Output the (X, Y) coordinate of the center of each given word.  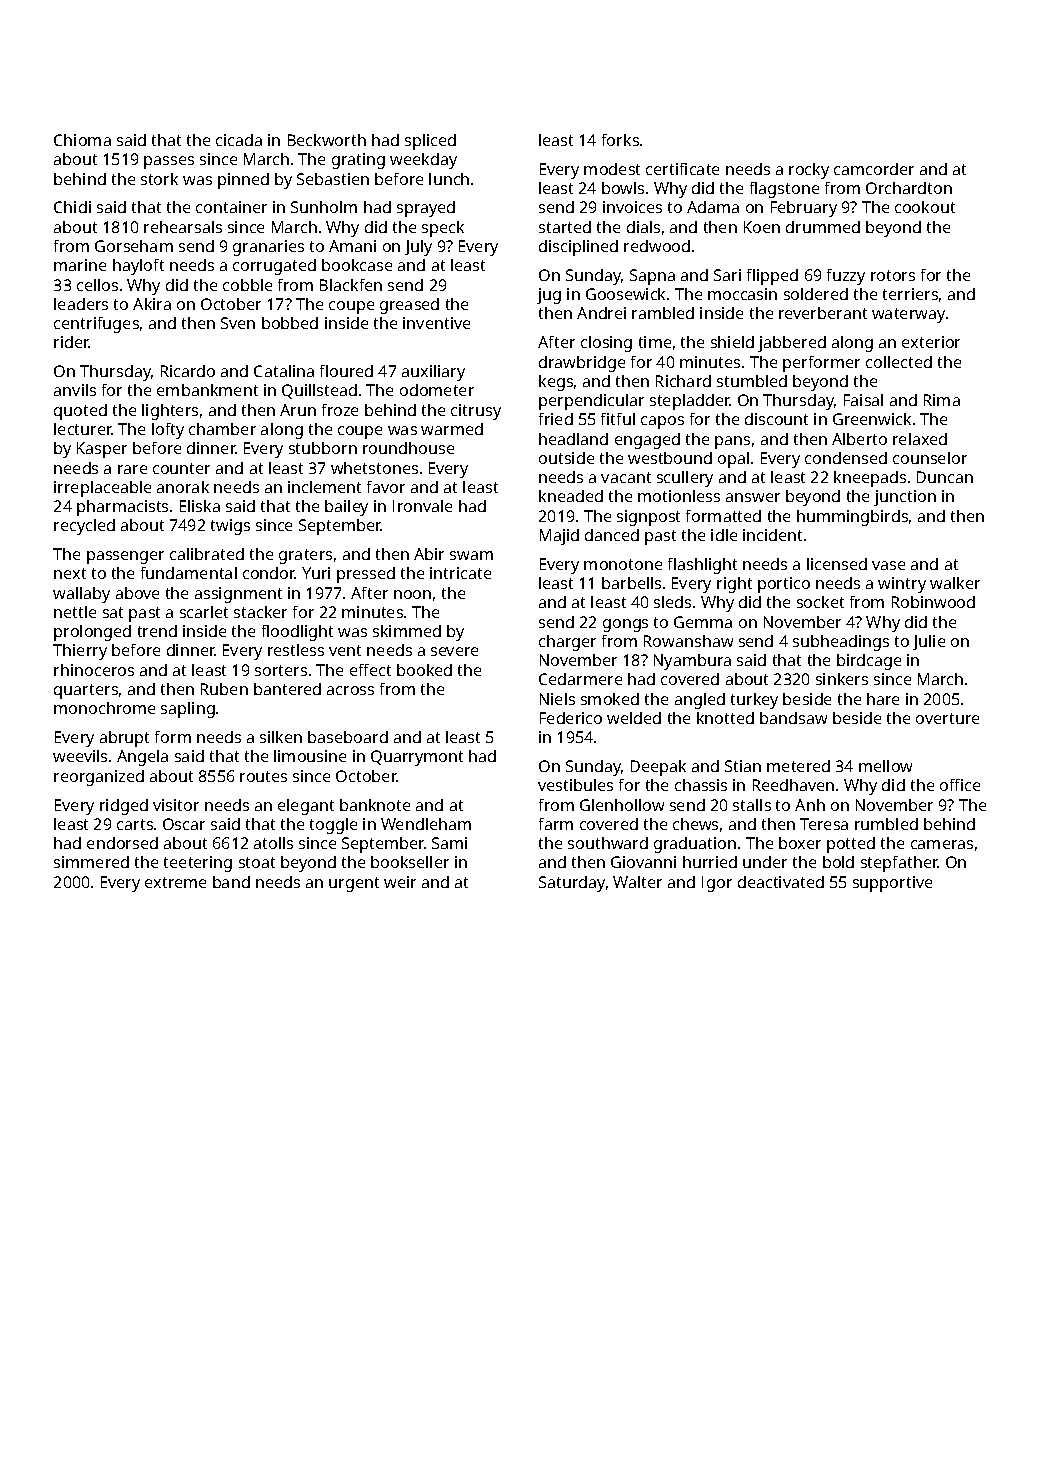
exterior (931, 342)
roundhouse (408, 448)
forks (620, 140)
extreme (175, 882)
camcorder (874, 169)
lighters (170, 412)
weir (400, 882)
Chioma (82, 140)
